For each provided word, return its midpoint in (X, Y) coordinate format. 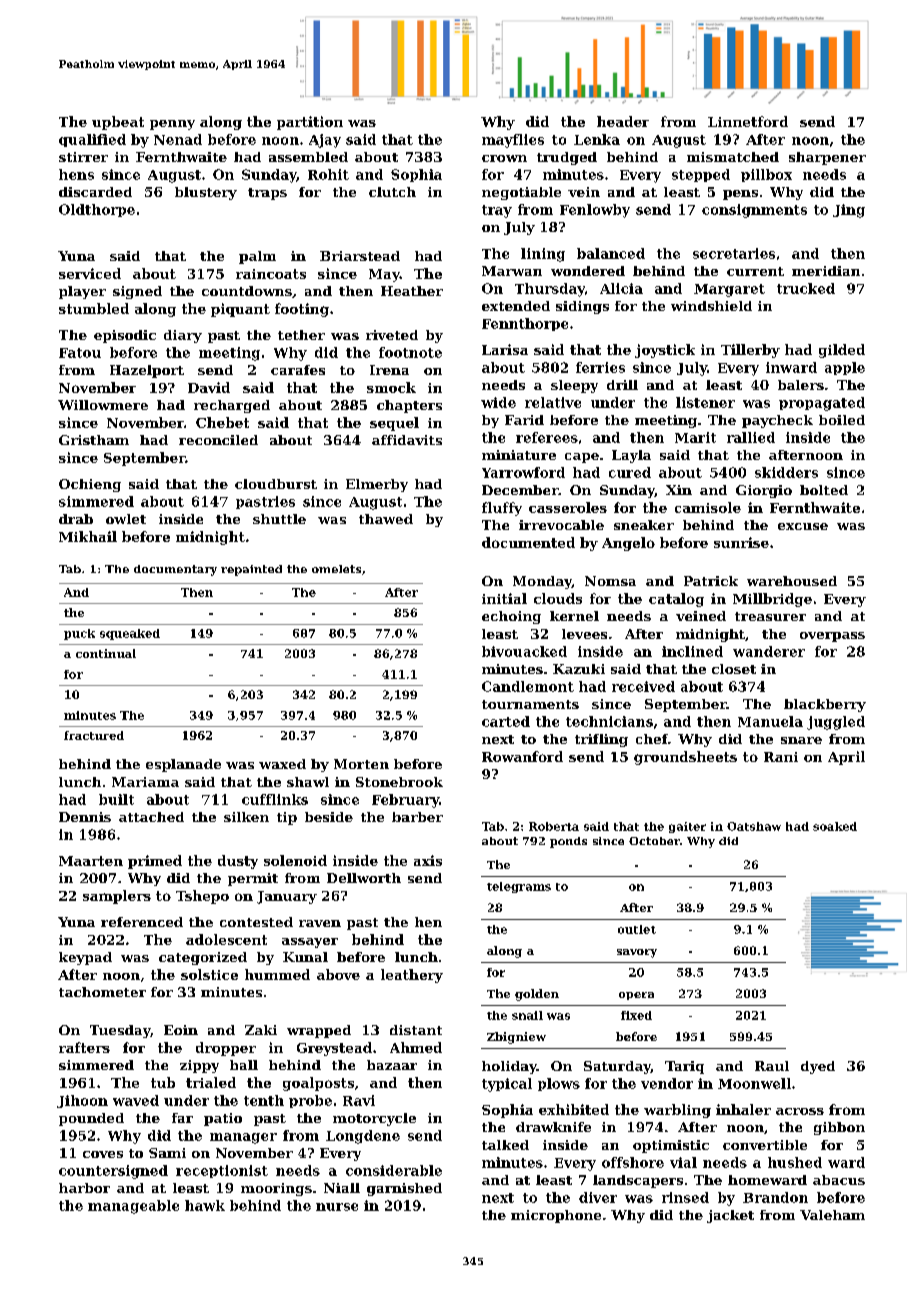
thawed (386, 519)
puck (79, 634)
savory (637, 953)
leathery (412, 976)
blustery (206, 193)
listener (705, 402)
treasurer (770, 616)
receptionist (222, 1171)
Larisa (505, 349)
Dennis (85, 817)
